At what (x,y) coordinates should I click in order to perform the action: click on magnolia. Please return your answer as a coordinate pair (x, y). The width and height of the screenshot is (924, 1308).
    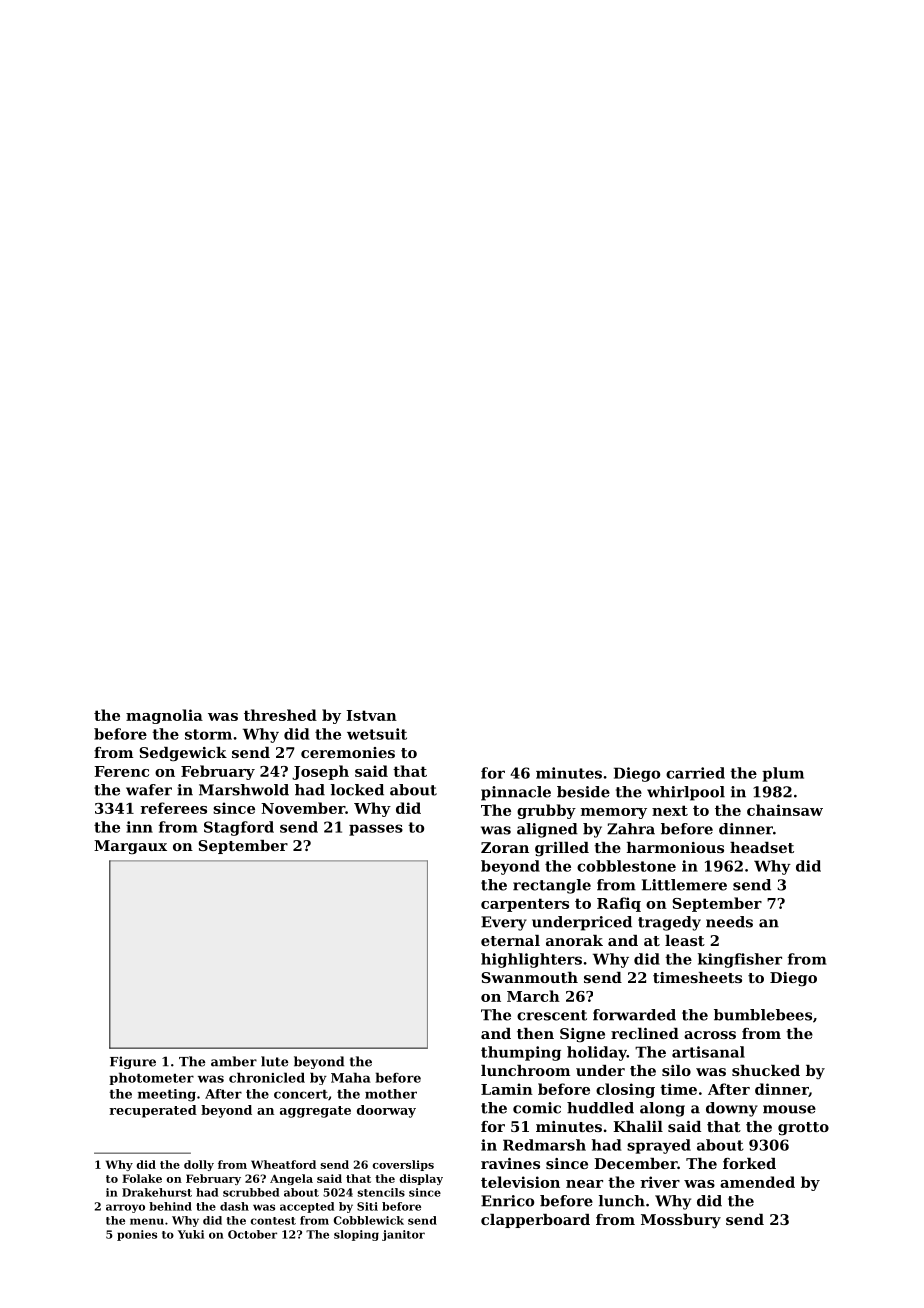
    Looking at the image, I should click on (164, 716).
